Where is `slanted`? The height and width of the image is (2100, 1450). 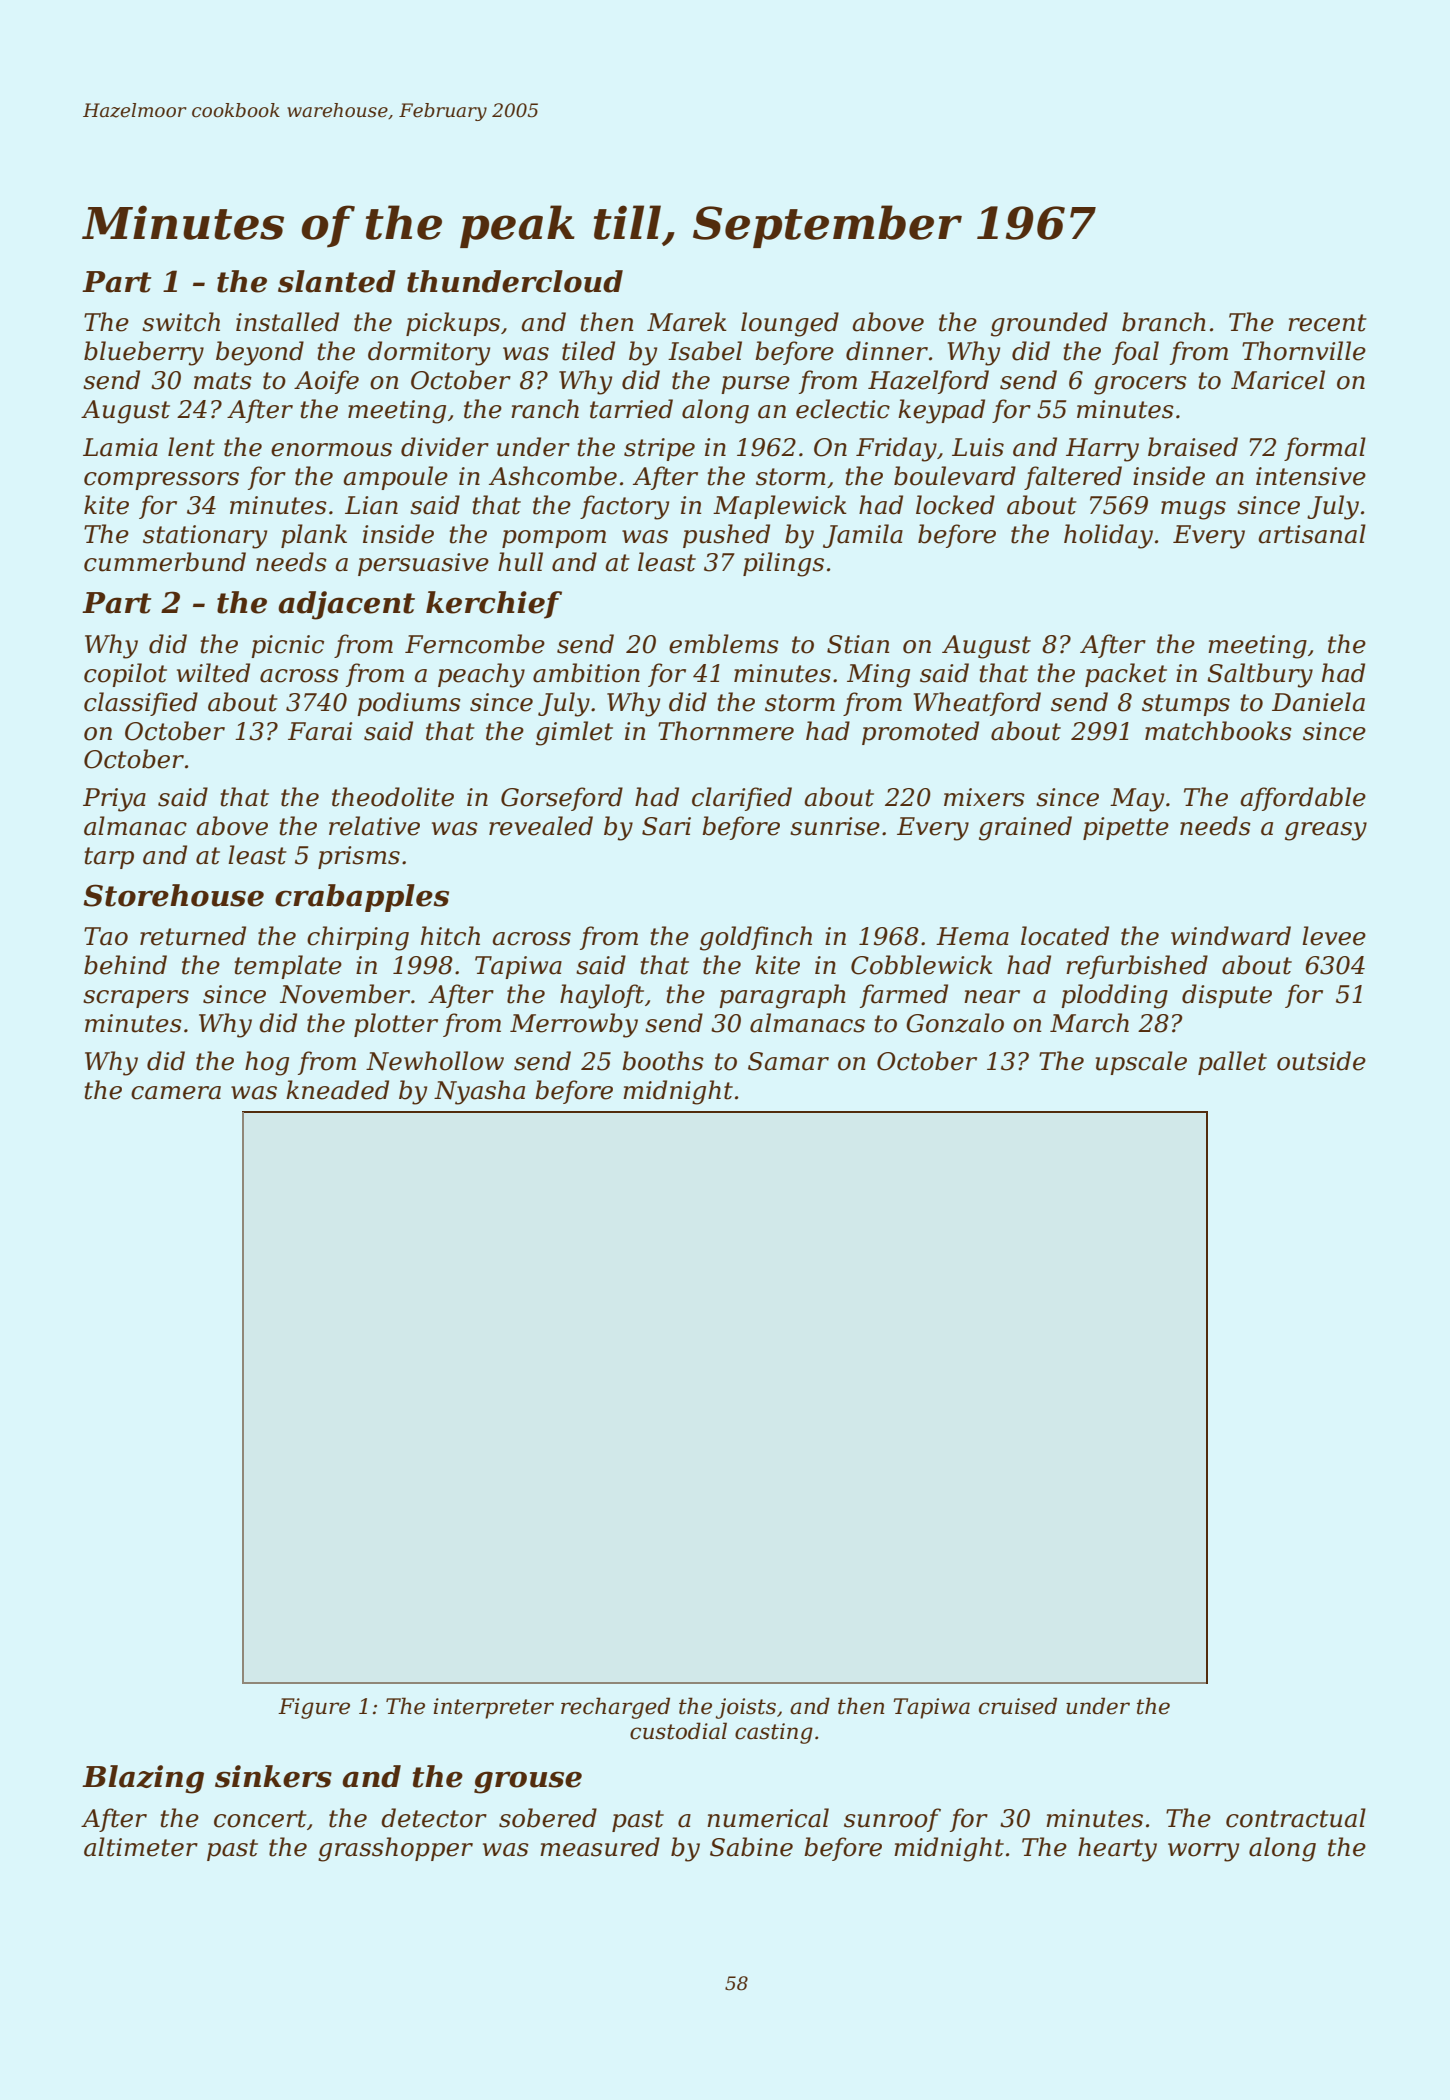 slanted is located at coordinates (337, 281).
